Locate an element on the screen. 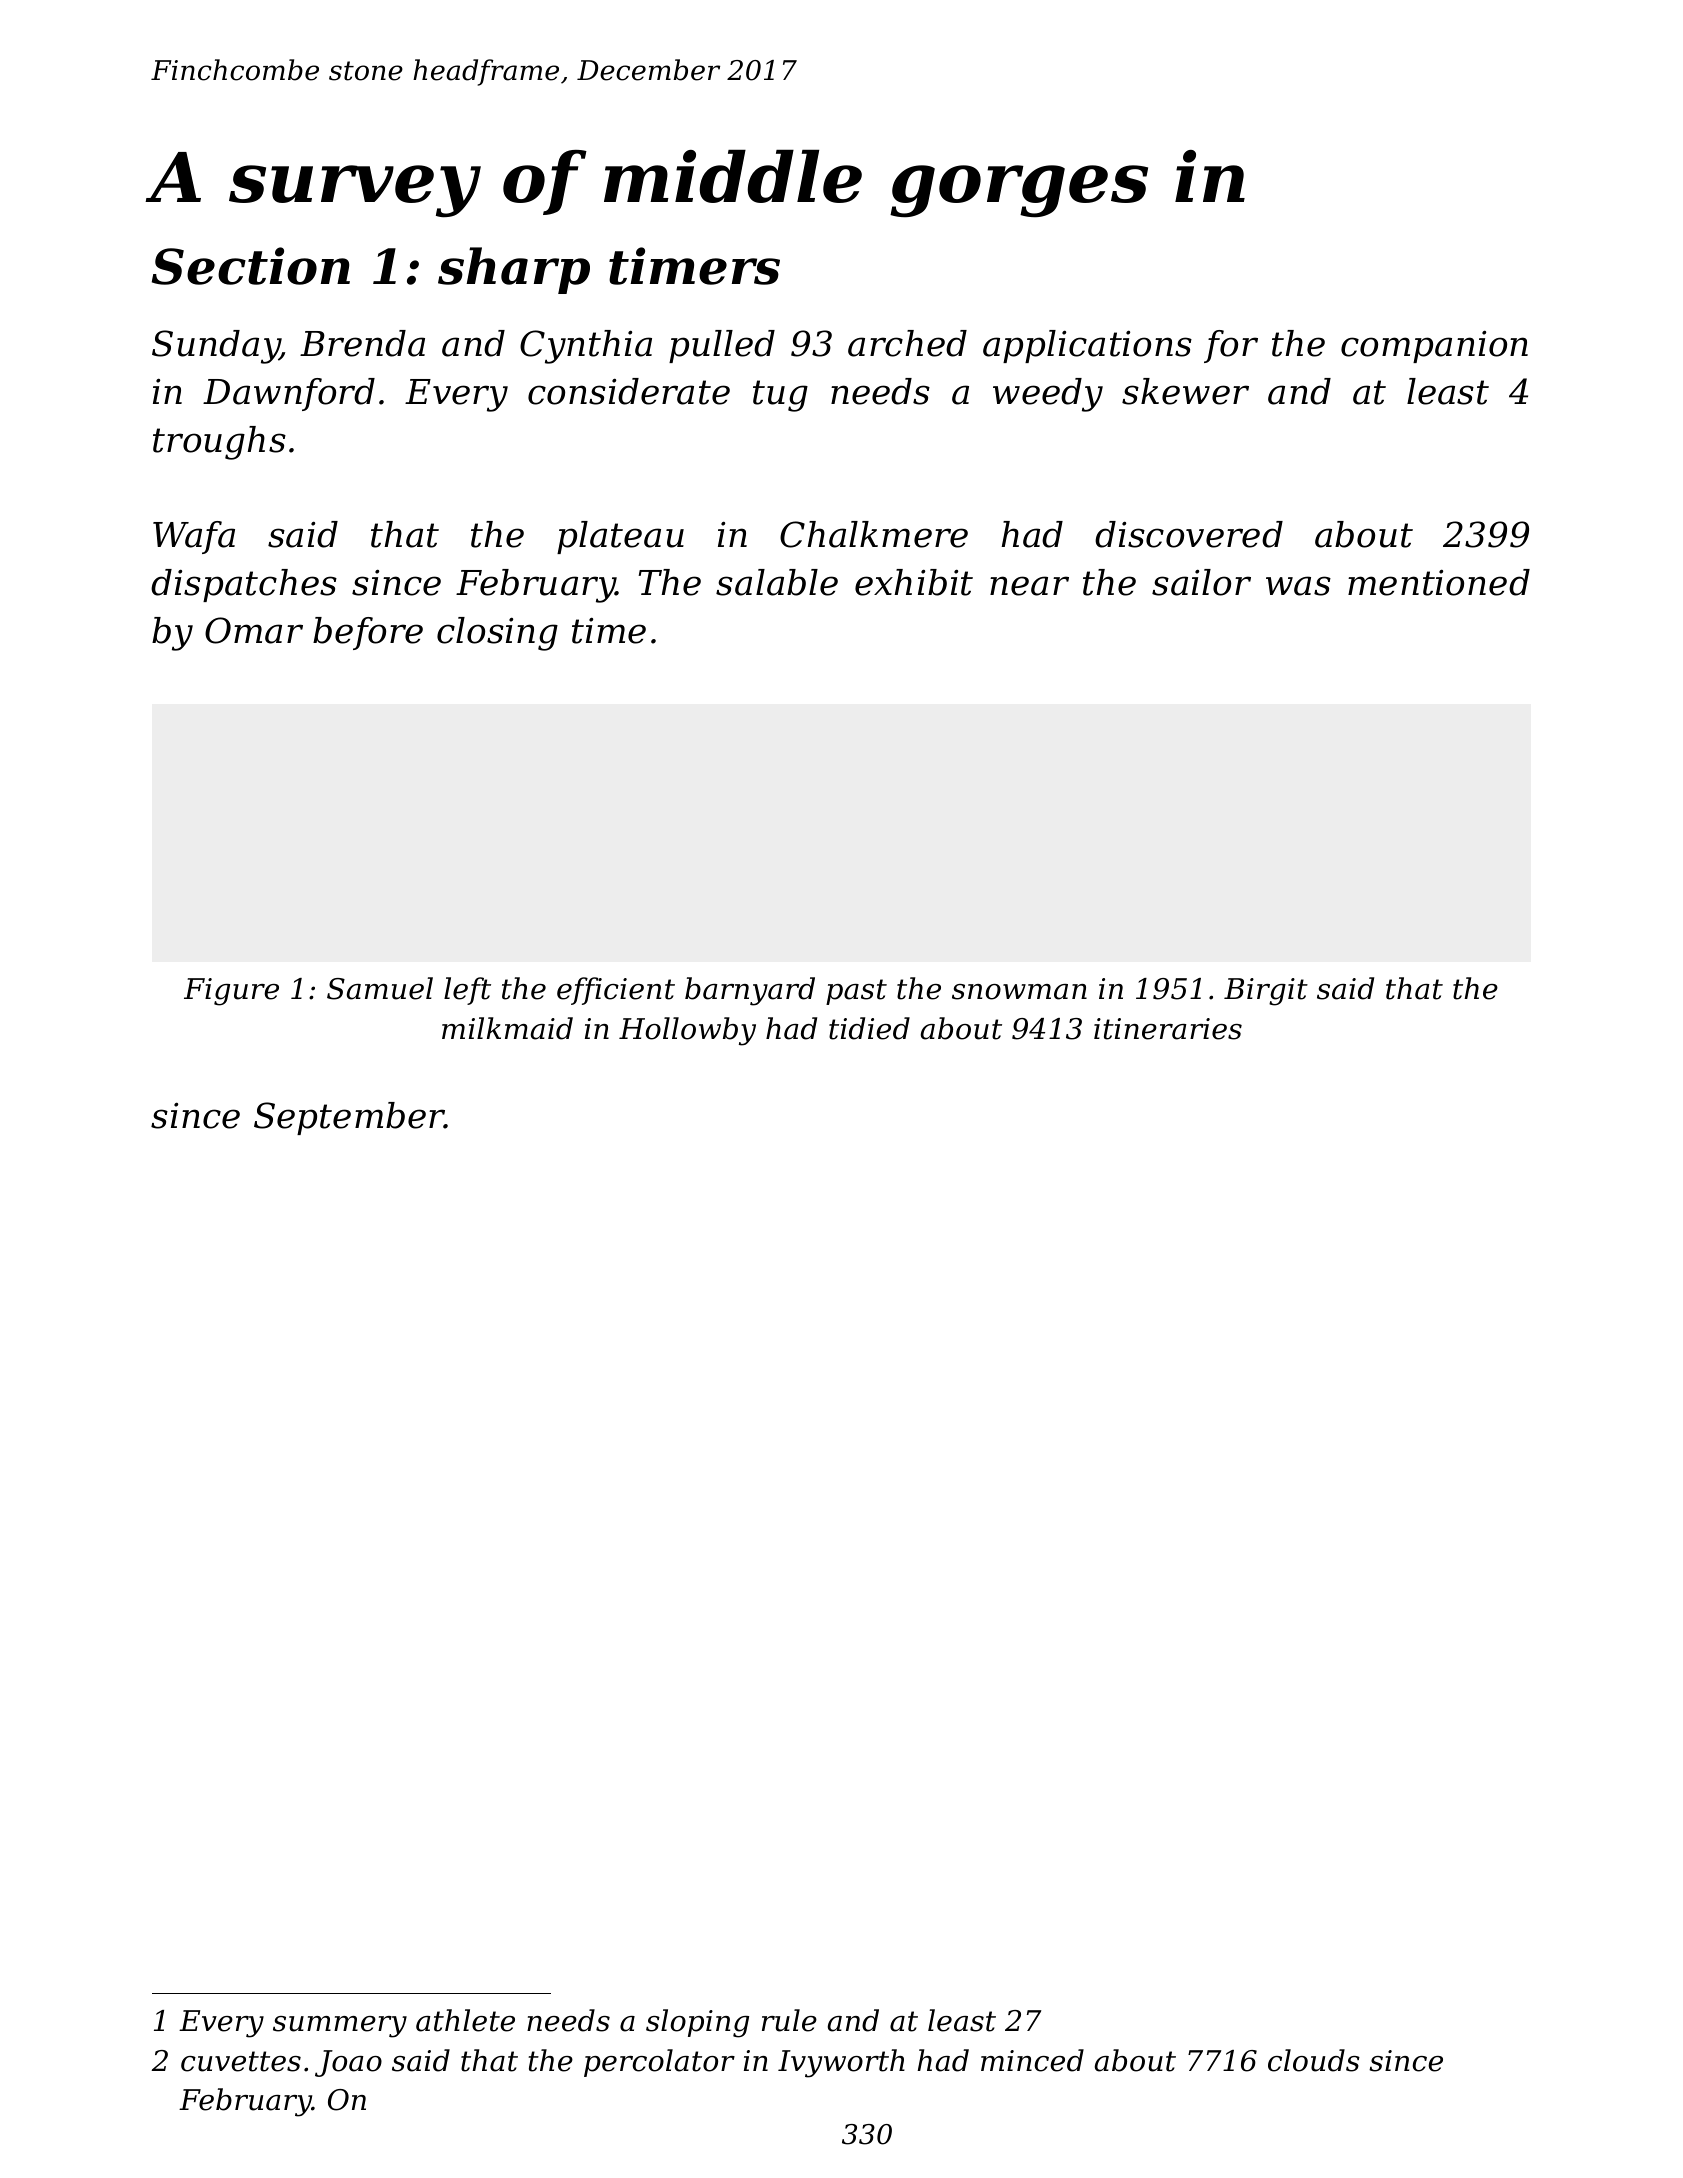  applications is located at coordinates (1087, 346).
